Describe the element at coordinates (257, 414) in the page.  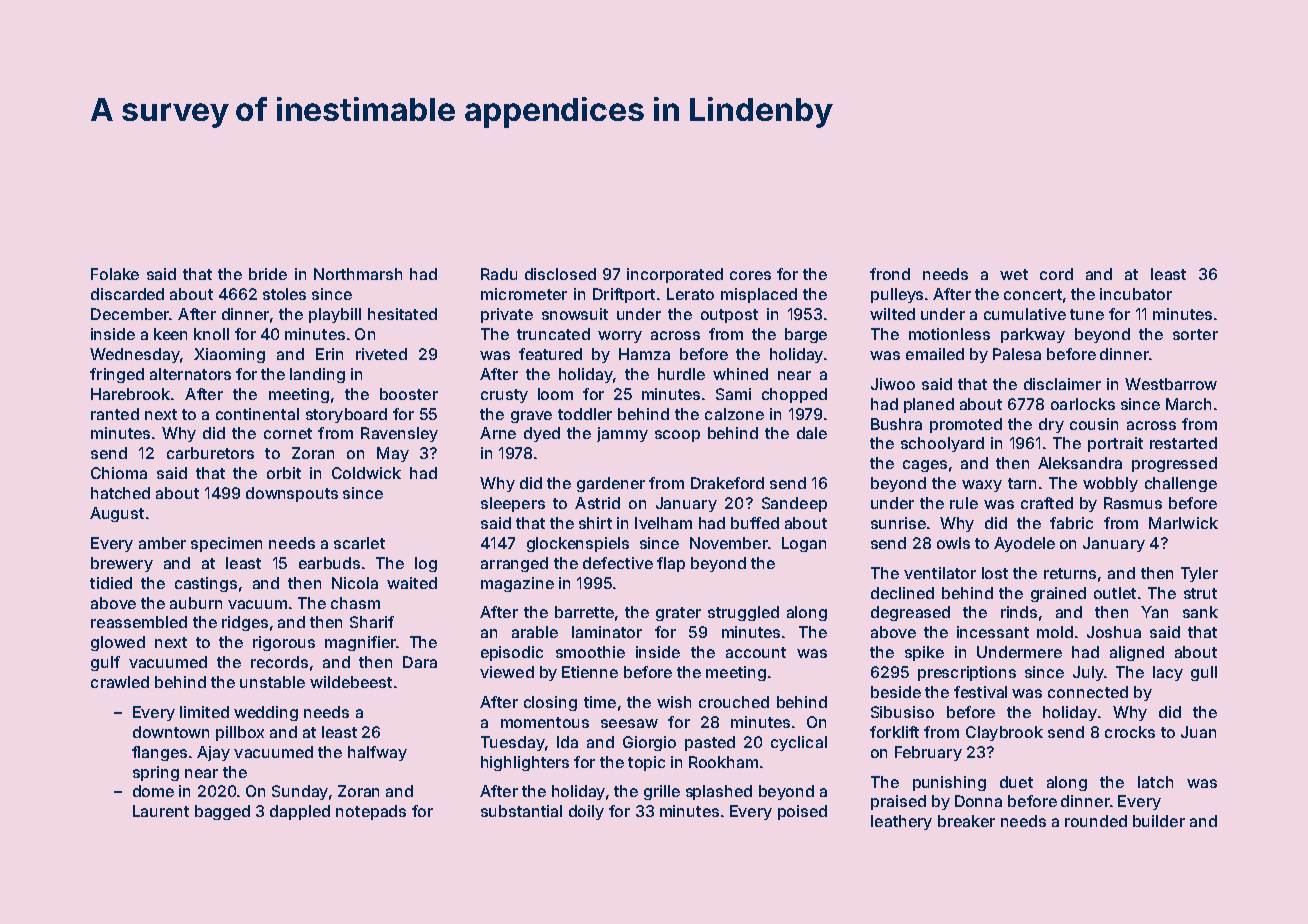
I see `continental` at that location.
